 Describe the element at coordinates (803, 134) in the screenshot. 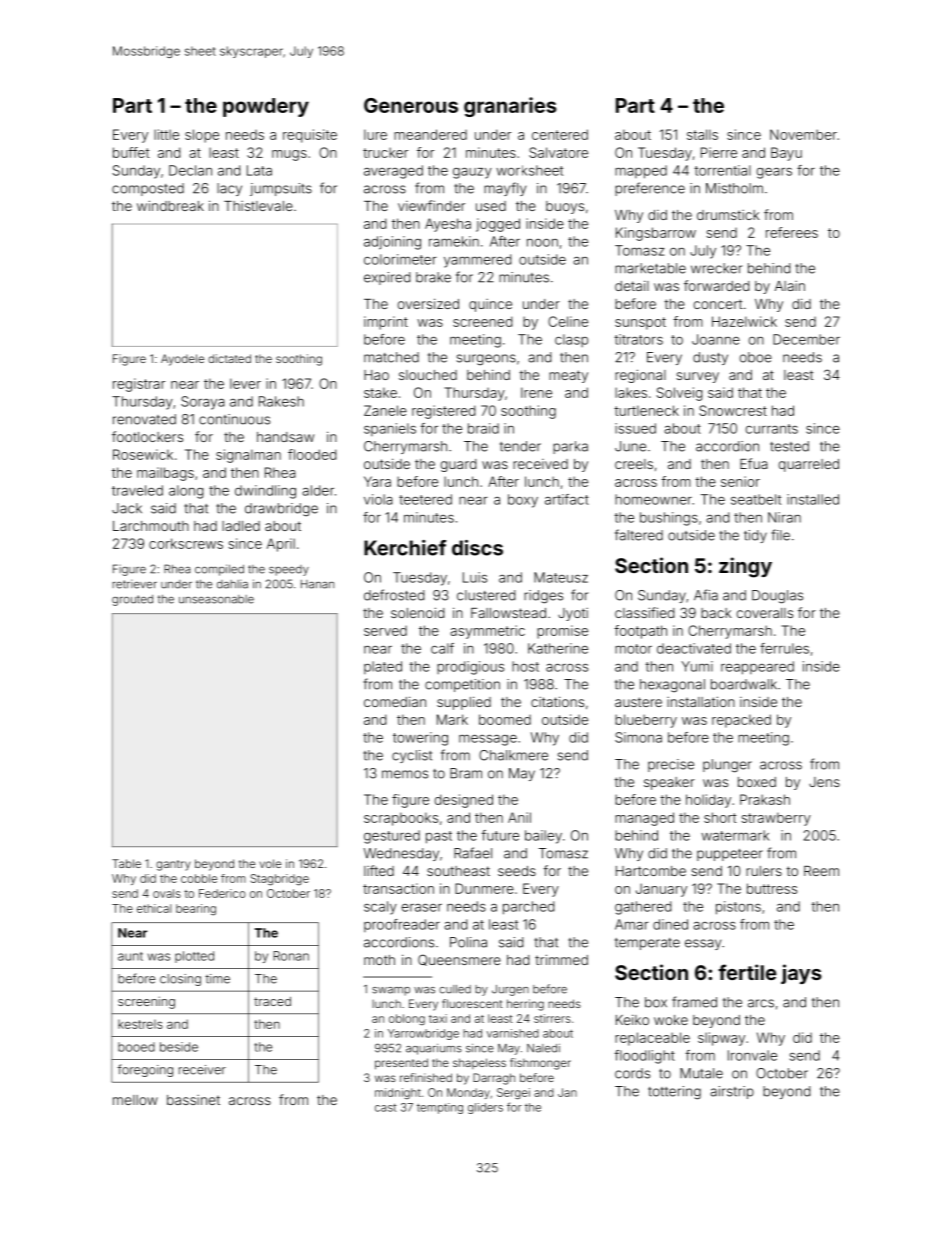

I see `November` at that location.
